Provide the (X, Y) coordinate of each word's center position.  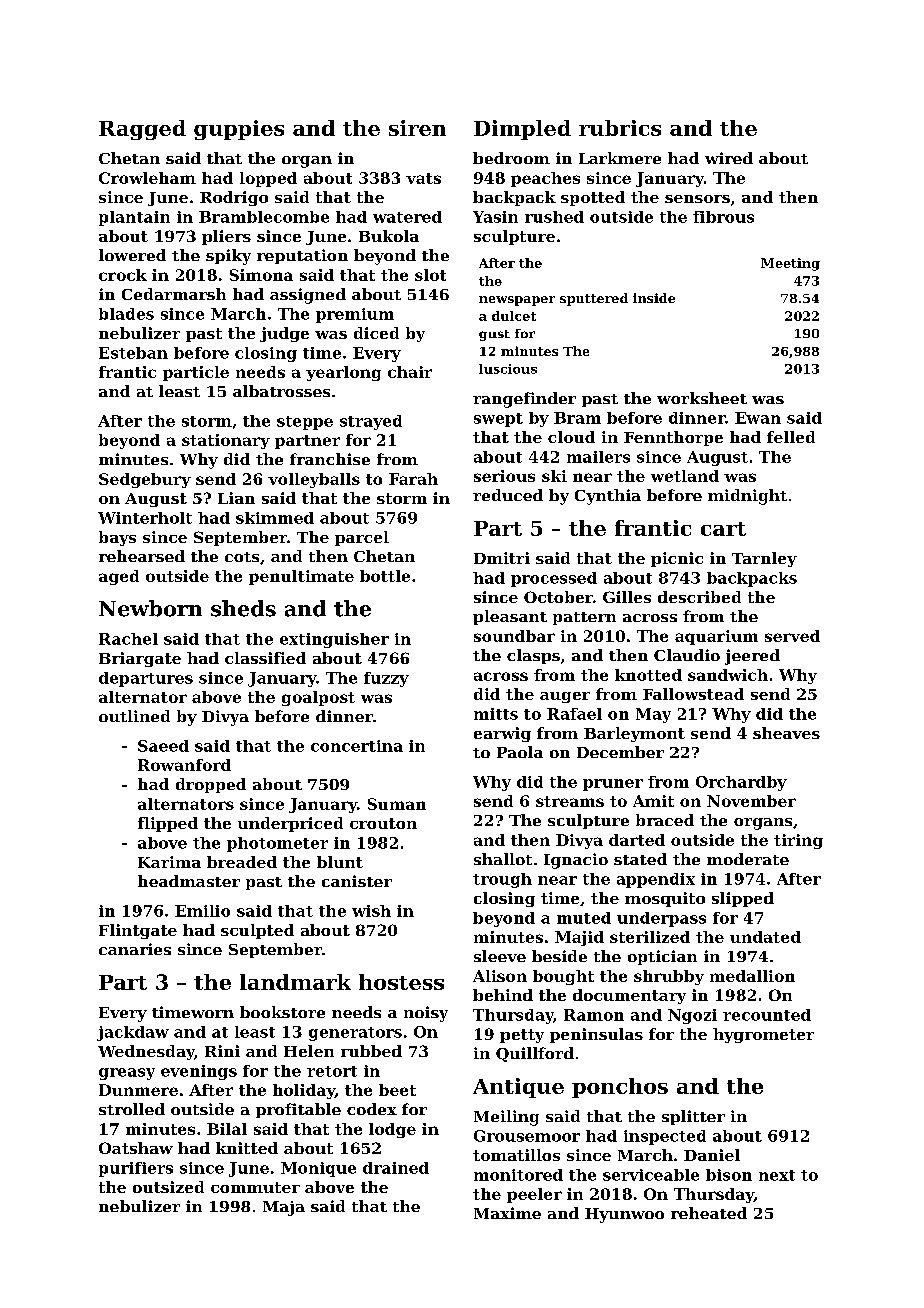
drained (396, 1168)
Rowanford (184, 765)
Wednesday (146, 1052)
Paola (520, 752)
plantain (134, 218)
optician (662, 957)
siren (417, 128)
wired (729, 158)
